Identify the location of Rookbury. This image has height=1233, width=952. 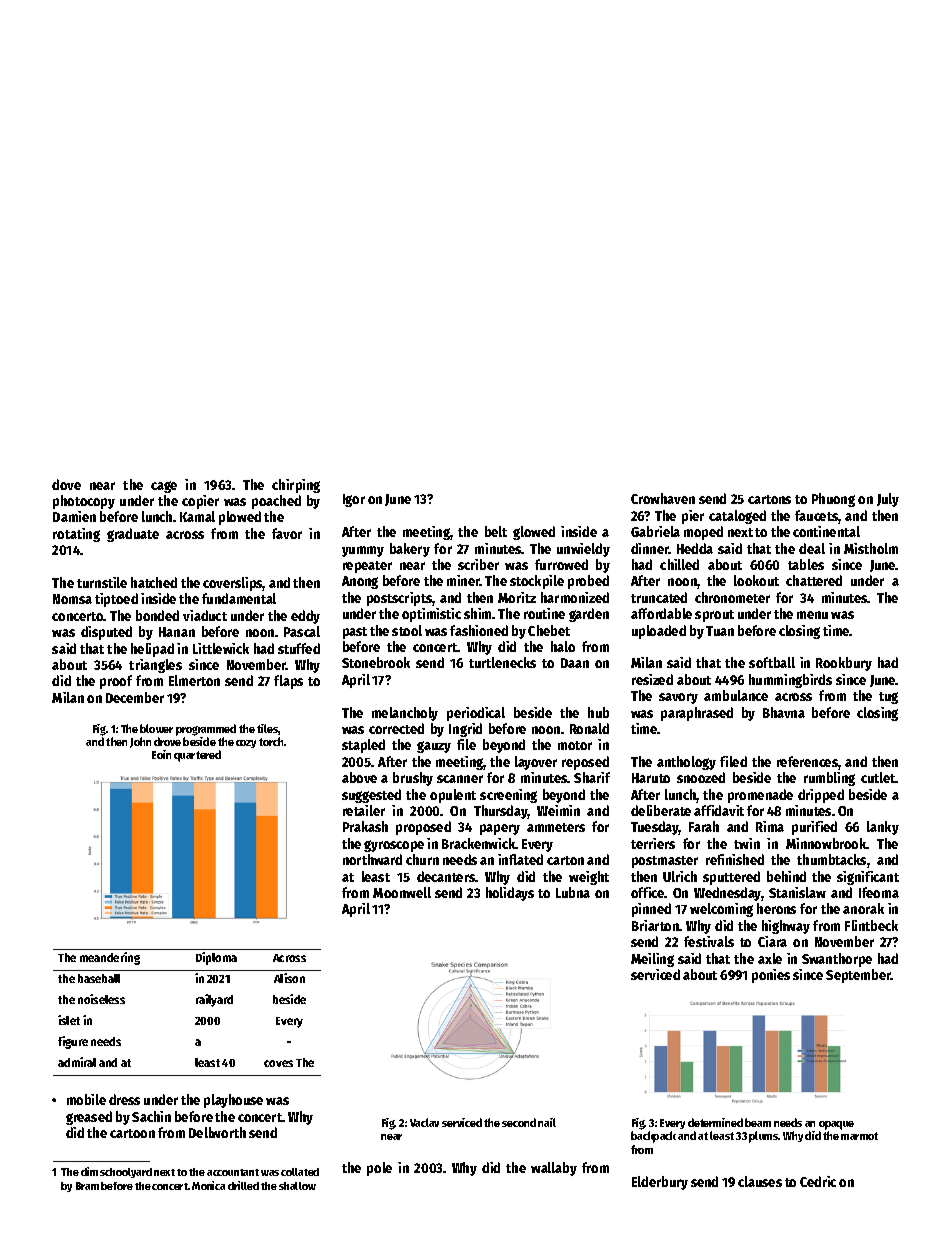
(844, 664).
